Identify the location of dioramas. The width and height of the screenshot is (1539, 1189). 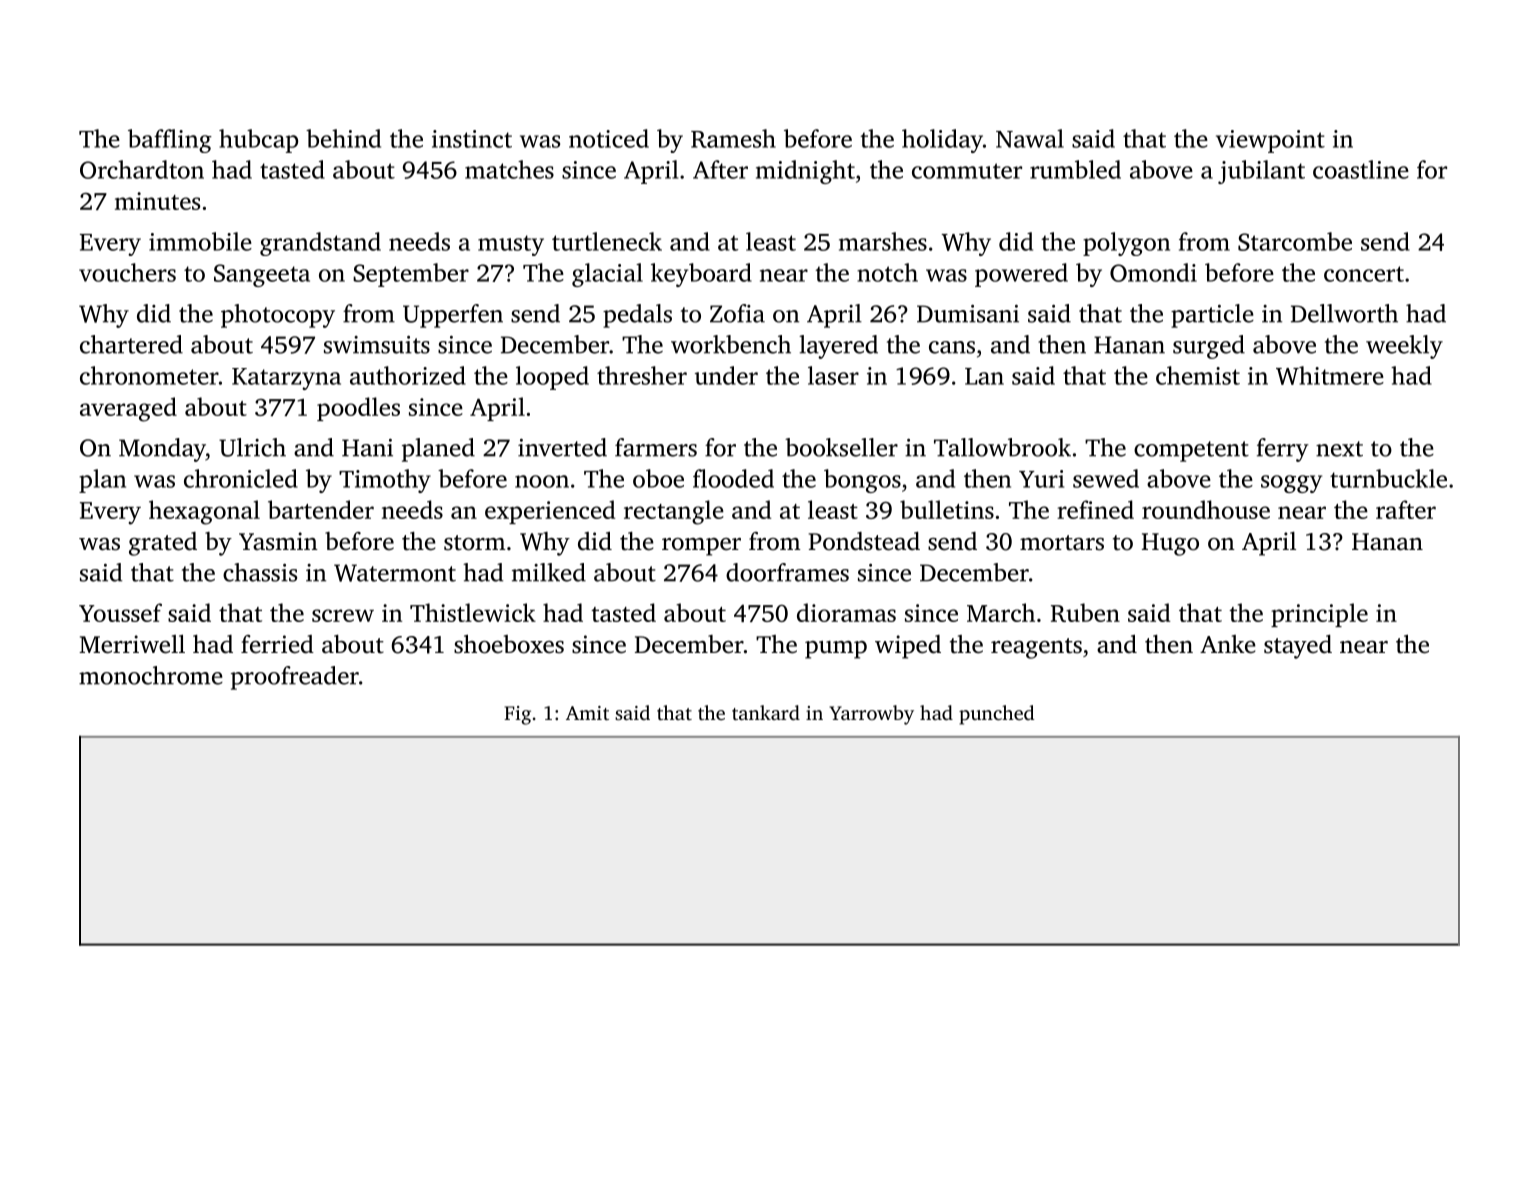
(846, 612).
